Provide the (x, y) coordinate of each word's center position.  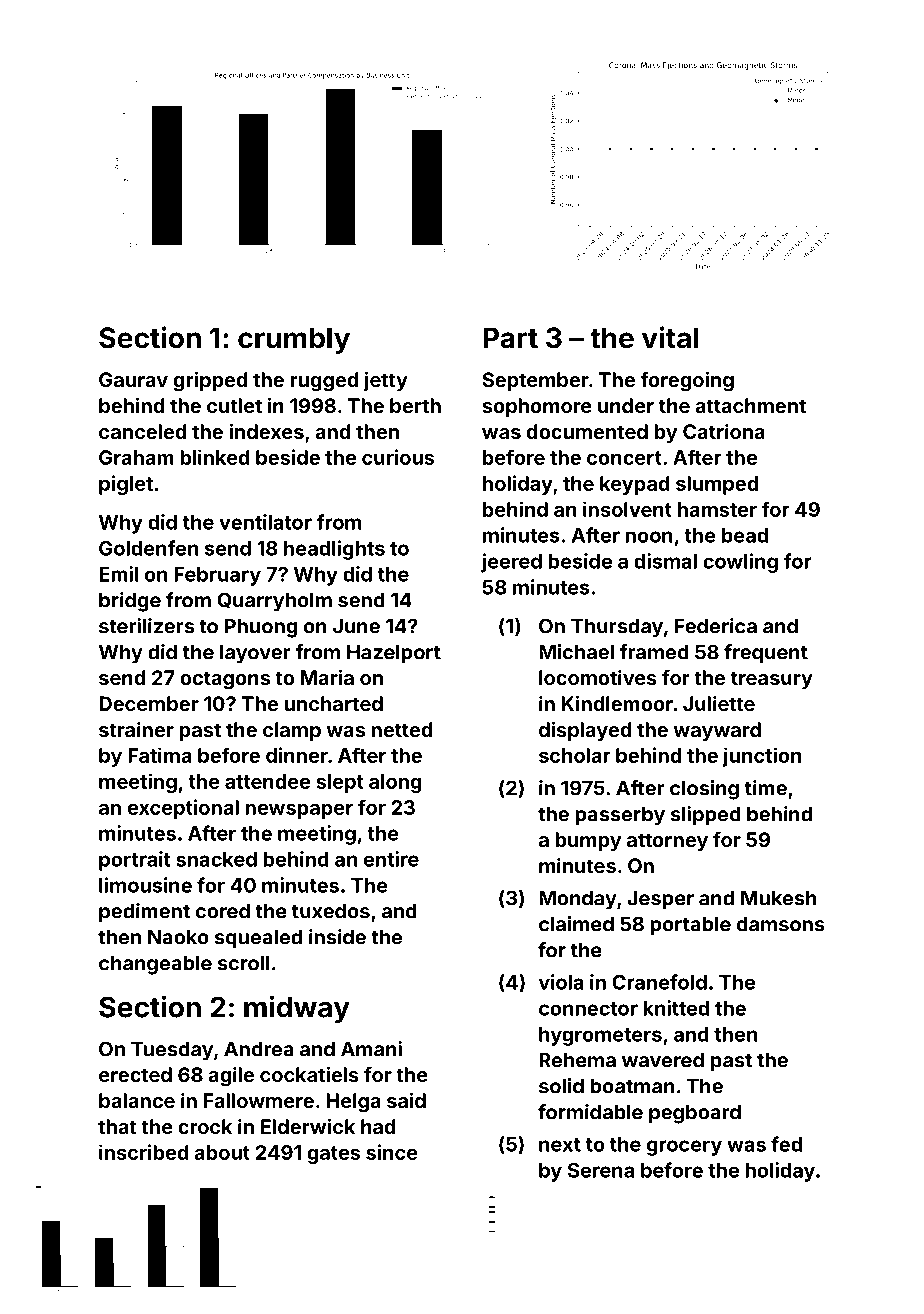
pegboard (695, 1114)
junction (762, 757)
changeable (155, 965)
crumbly (294, 340)
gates (333, 1155)
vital (670, 337)
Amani (371, 1049)
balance (137, 1100)
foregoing (687, 382)
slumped (717, 485)
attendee (267, 781)
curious (398, 457)
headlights (334, 550)
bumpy (588, 841)
